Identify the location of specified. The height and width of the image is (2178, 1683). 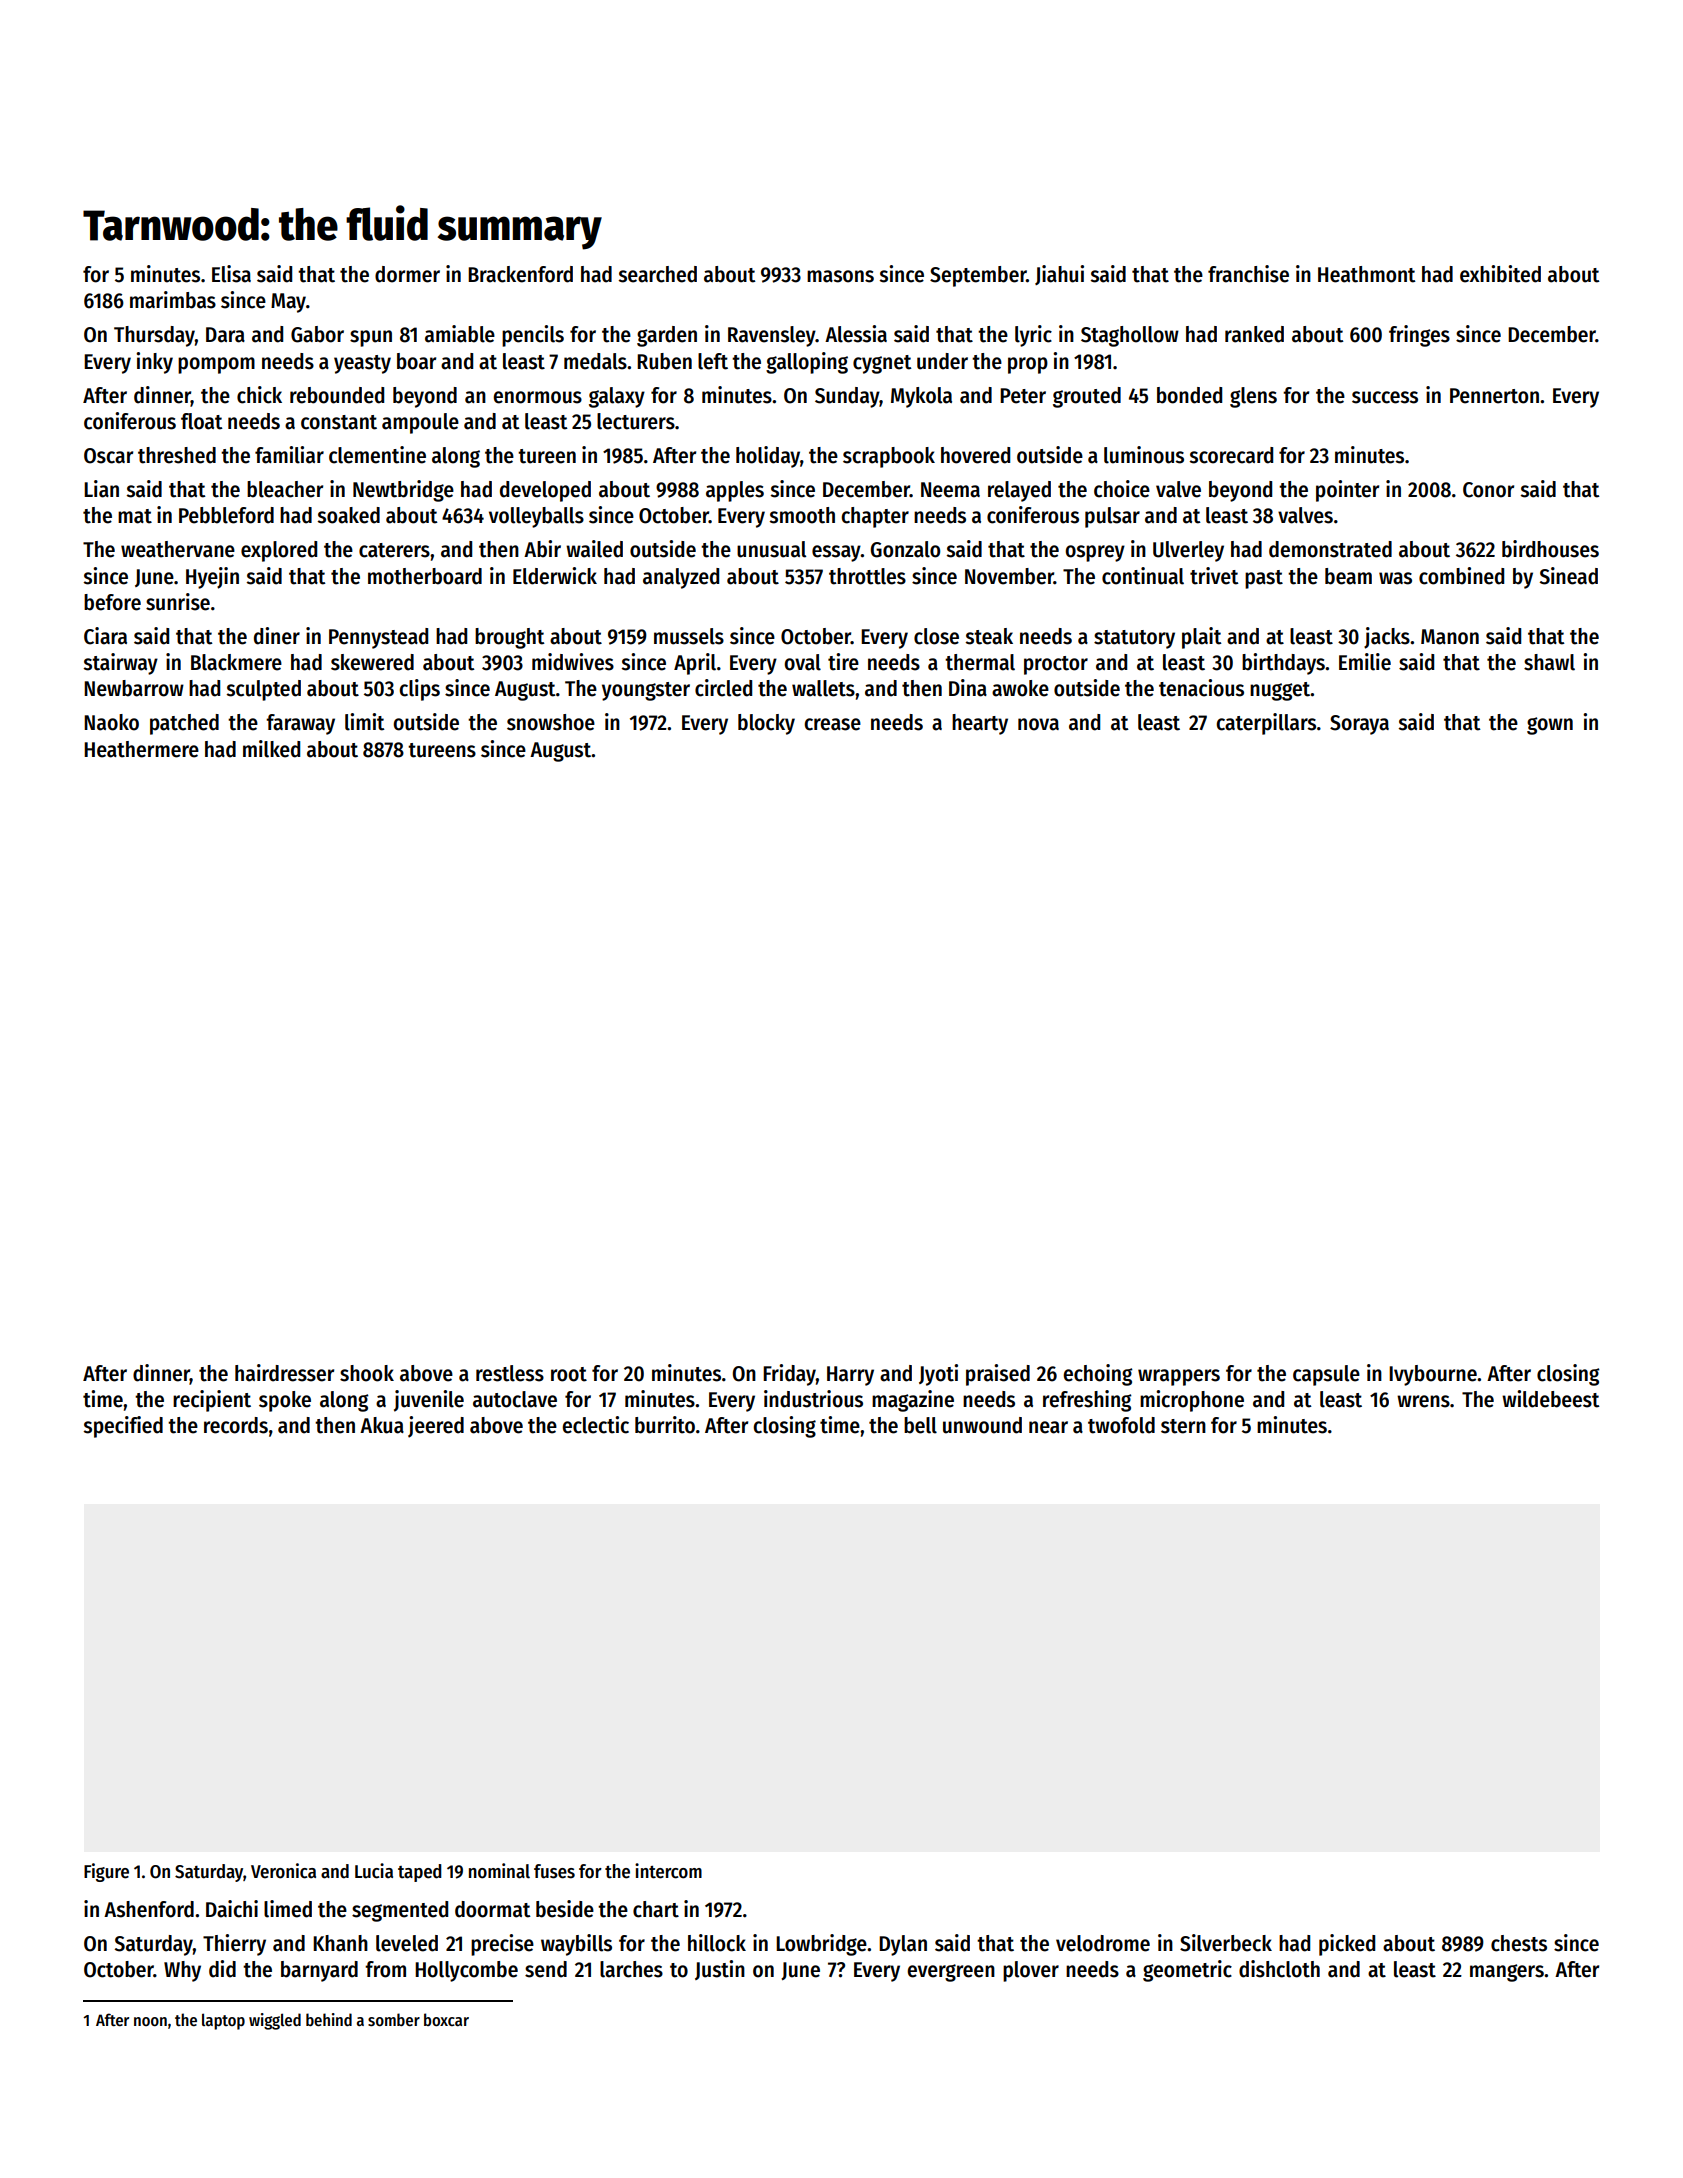
(123, 1427).
